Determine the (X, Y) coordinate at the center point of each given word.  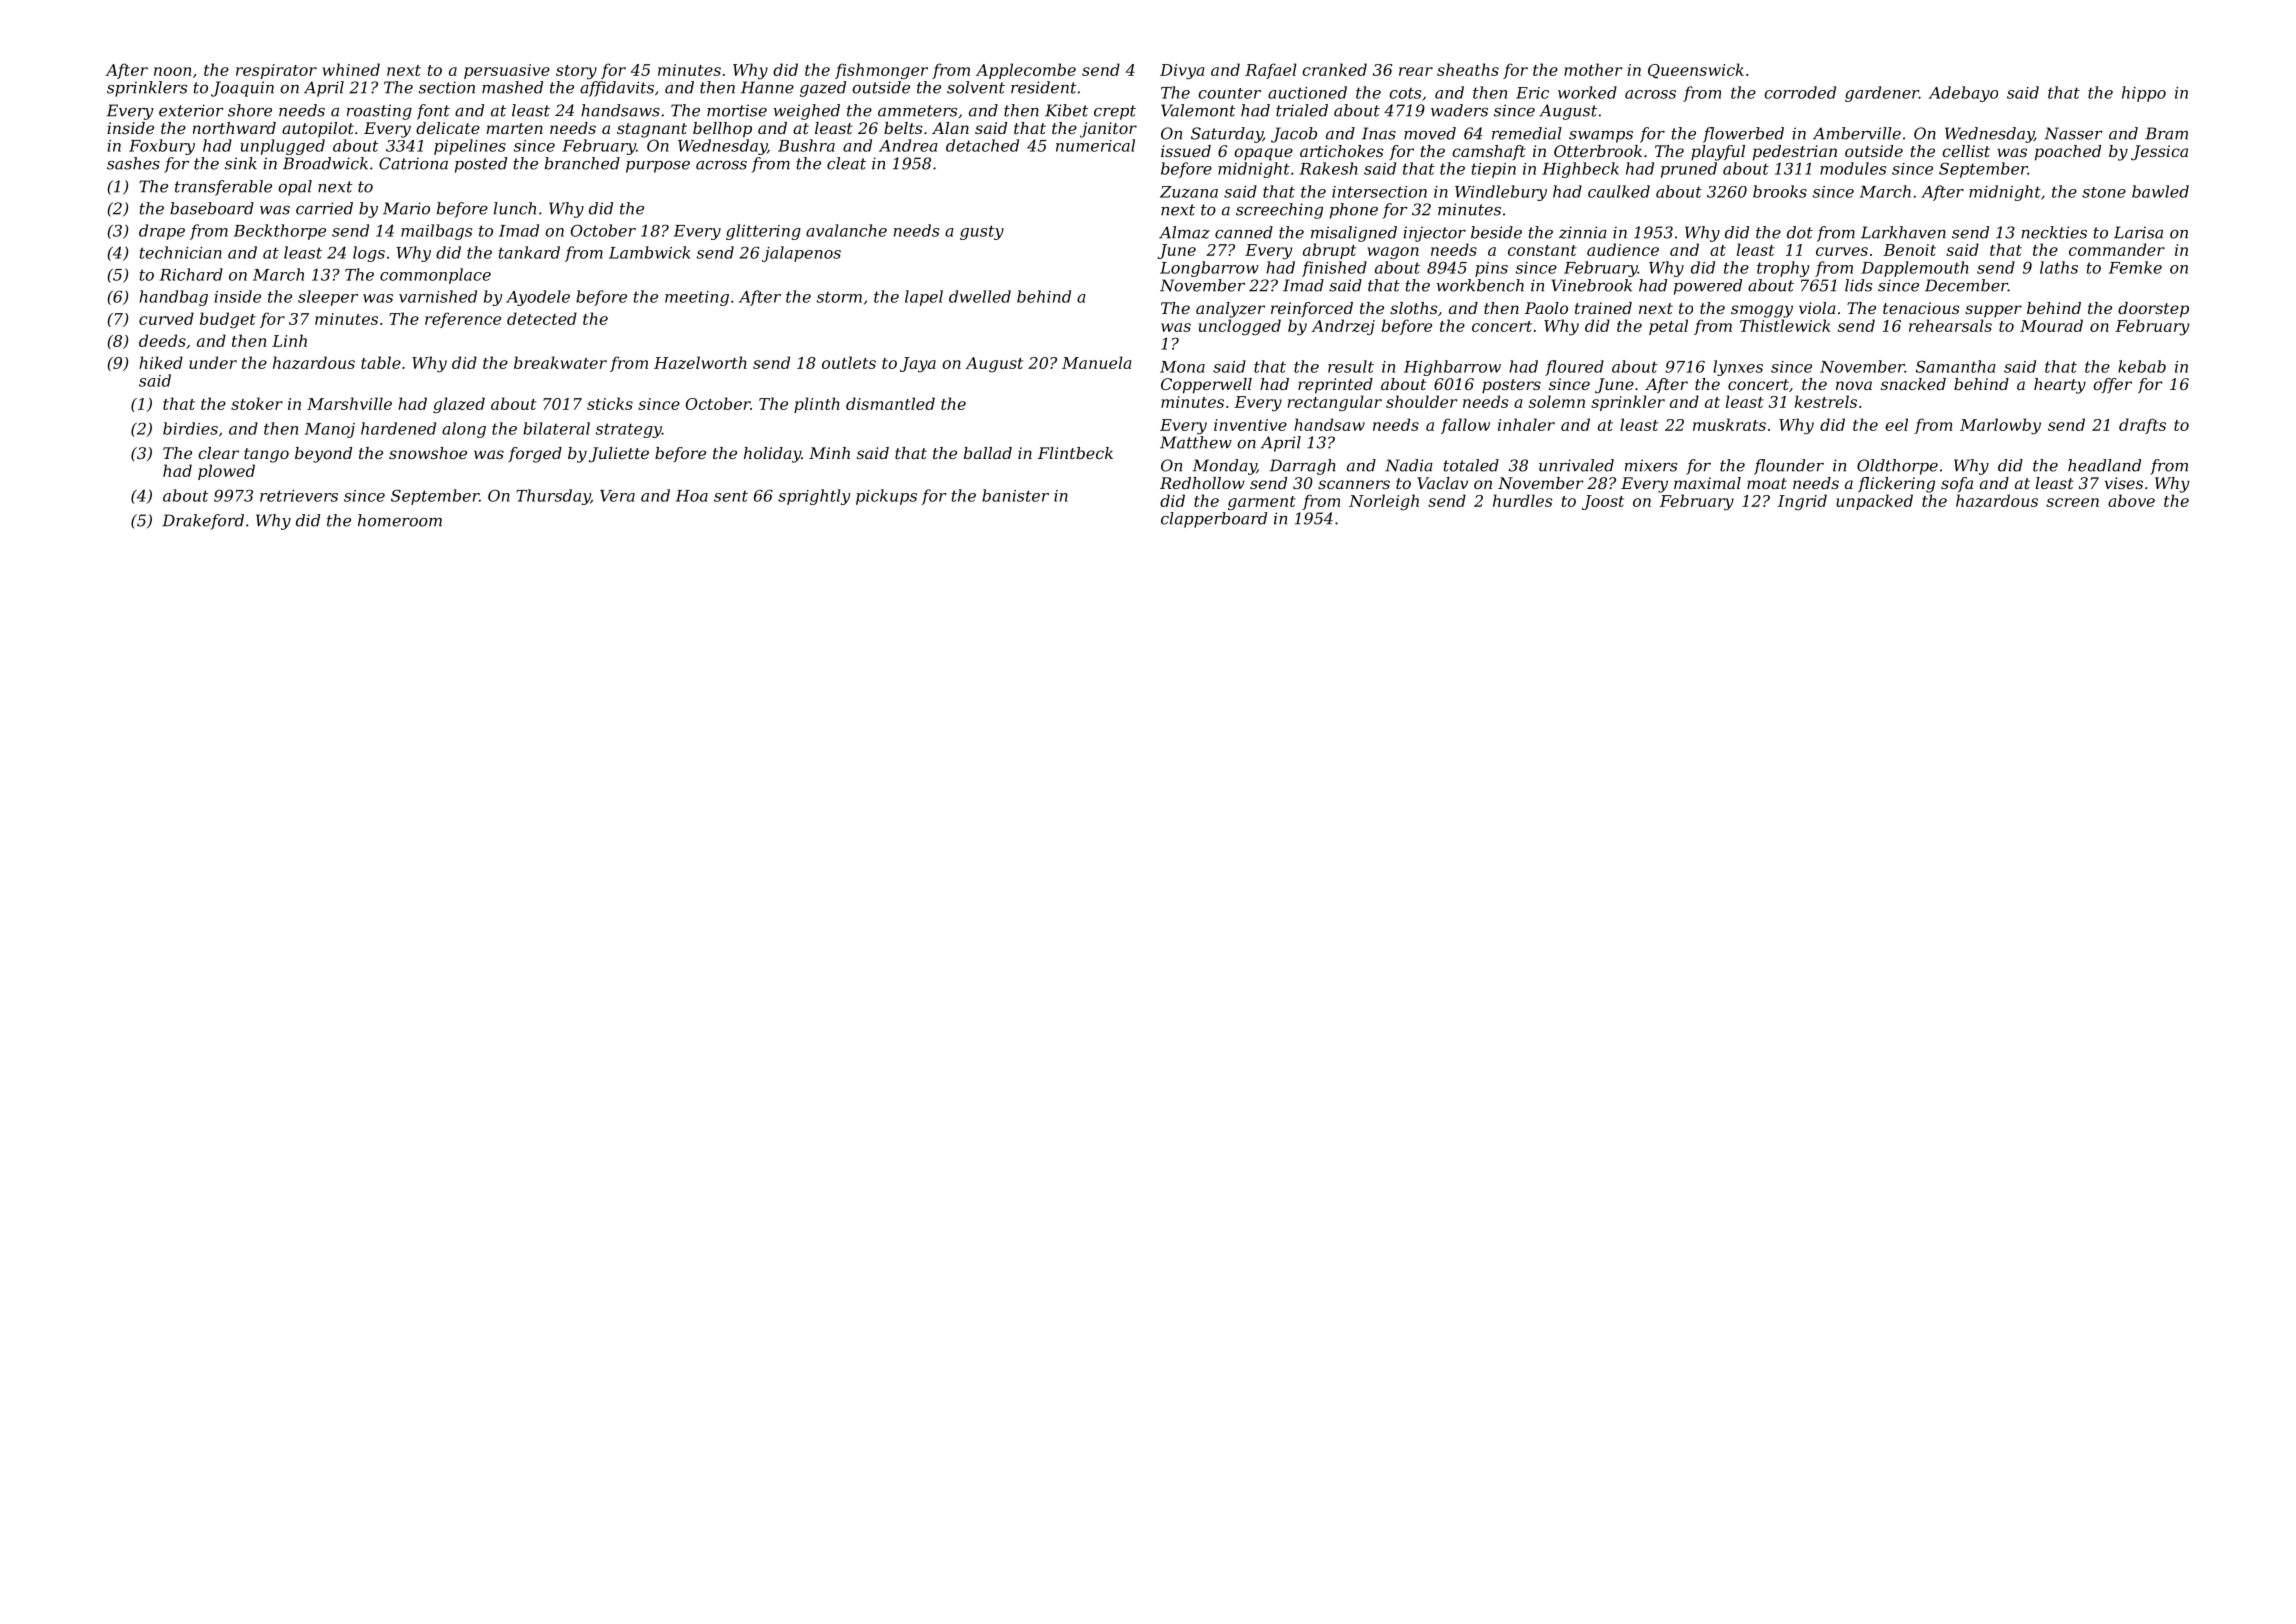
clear (218, 453)
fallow (1465, 426)
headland (2104, 465)
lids (1858, 285)
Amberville (1857, 133)
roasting (379, 112)
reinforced (1312, 309)
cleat (846, 163)
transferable (223, 188)
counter (1229, 93)
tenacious (1921, 308)
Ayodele (538, 298)
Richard (191, 274)
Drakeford (203, 522)
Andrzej (1343, 327)
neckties (2054, 232)
